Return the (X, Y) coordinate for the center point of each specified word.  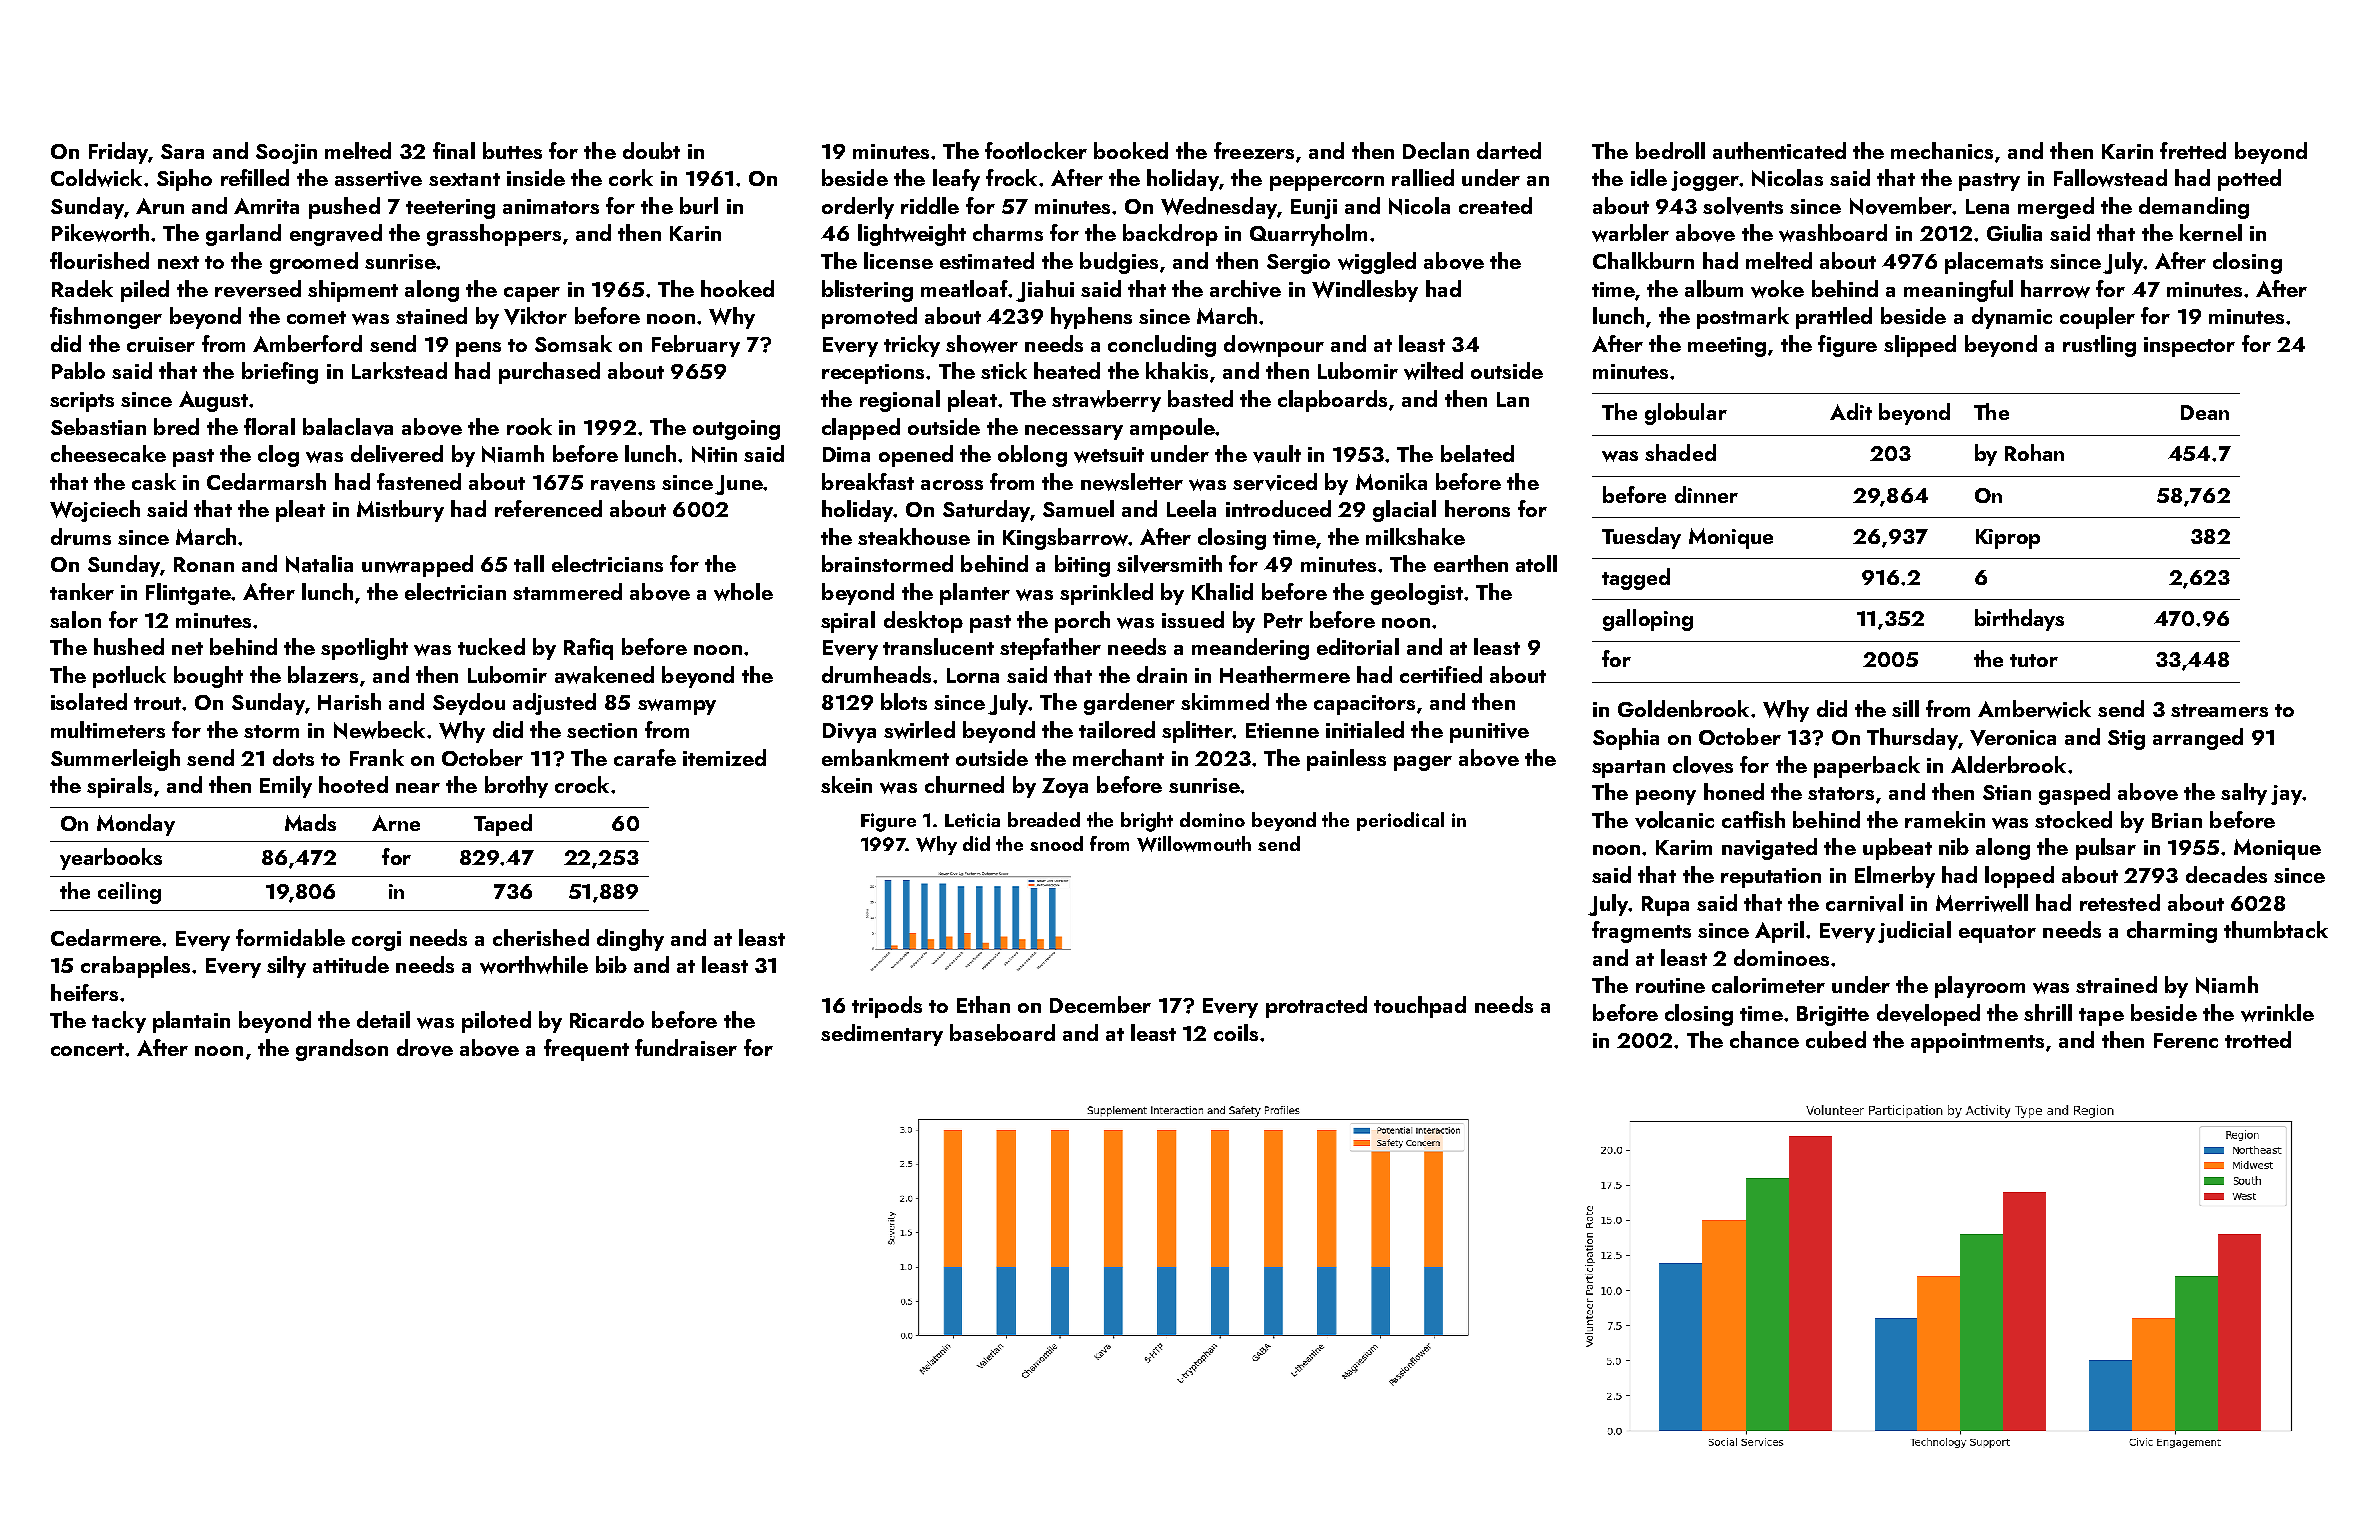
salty (2244, 794)
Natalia (319, 564)
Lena (1987, 206)
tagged (1636, 579)
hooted (353, 784)
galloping (1648, 620)
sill (1905, 708)
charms (1008, 232)
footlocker (1036, 150)
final (454, 150)
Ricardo (607, 1019)
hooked (737, 288)
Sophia (1626, 739)
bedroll (1670, 150)
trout (157, 703)
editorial (1358, 646)
